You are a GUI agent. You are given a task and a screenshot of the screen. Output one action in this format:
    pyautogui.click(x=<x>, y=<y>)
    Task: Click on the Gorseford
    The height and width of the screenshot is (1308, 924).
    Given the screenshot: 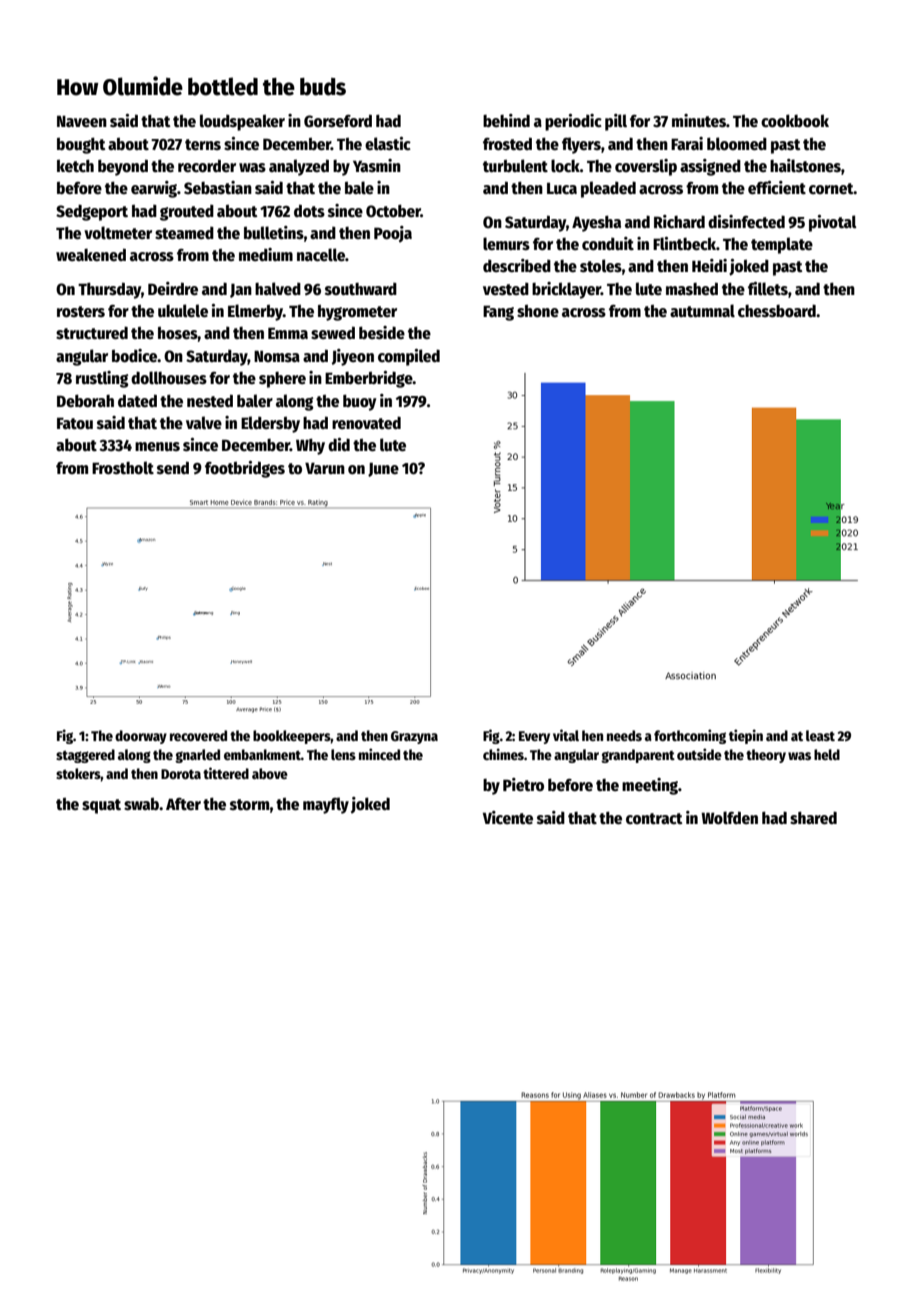 What is the action you would take?
    pyautogui.click(x=338, y=120)
